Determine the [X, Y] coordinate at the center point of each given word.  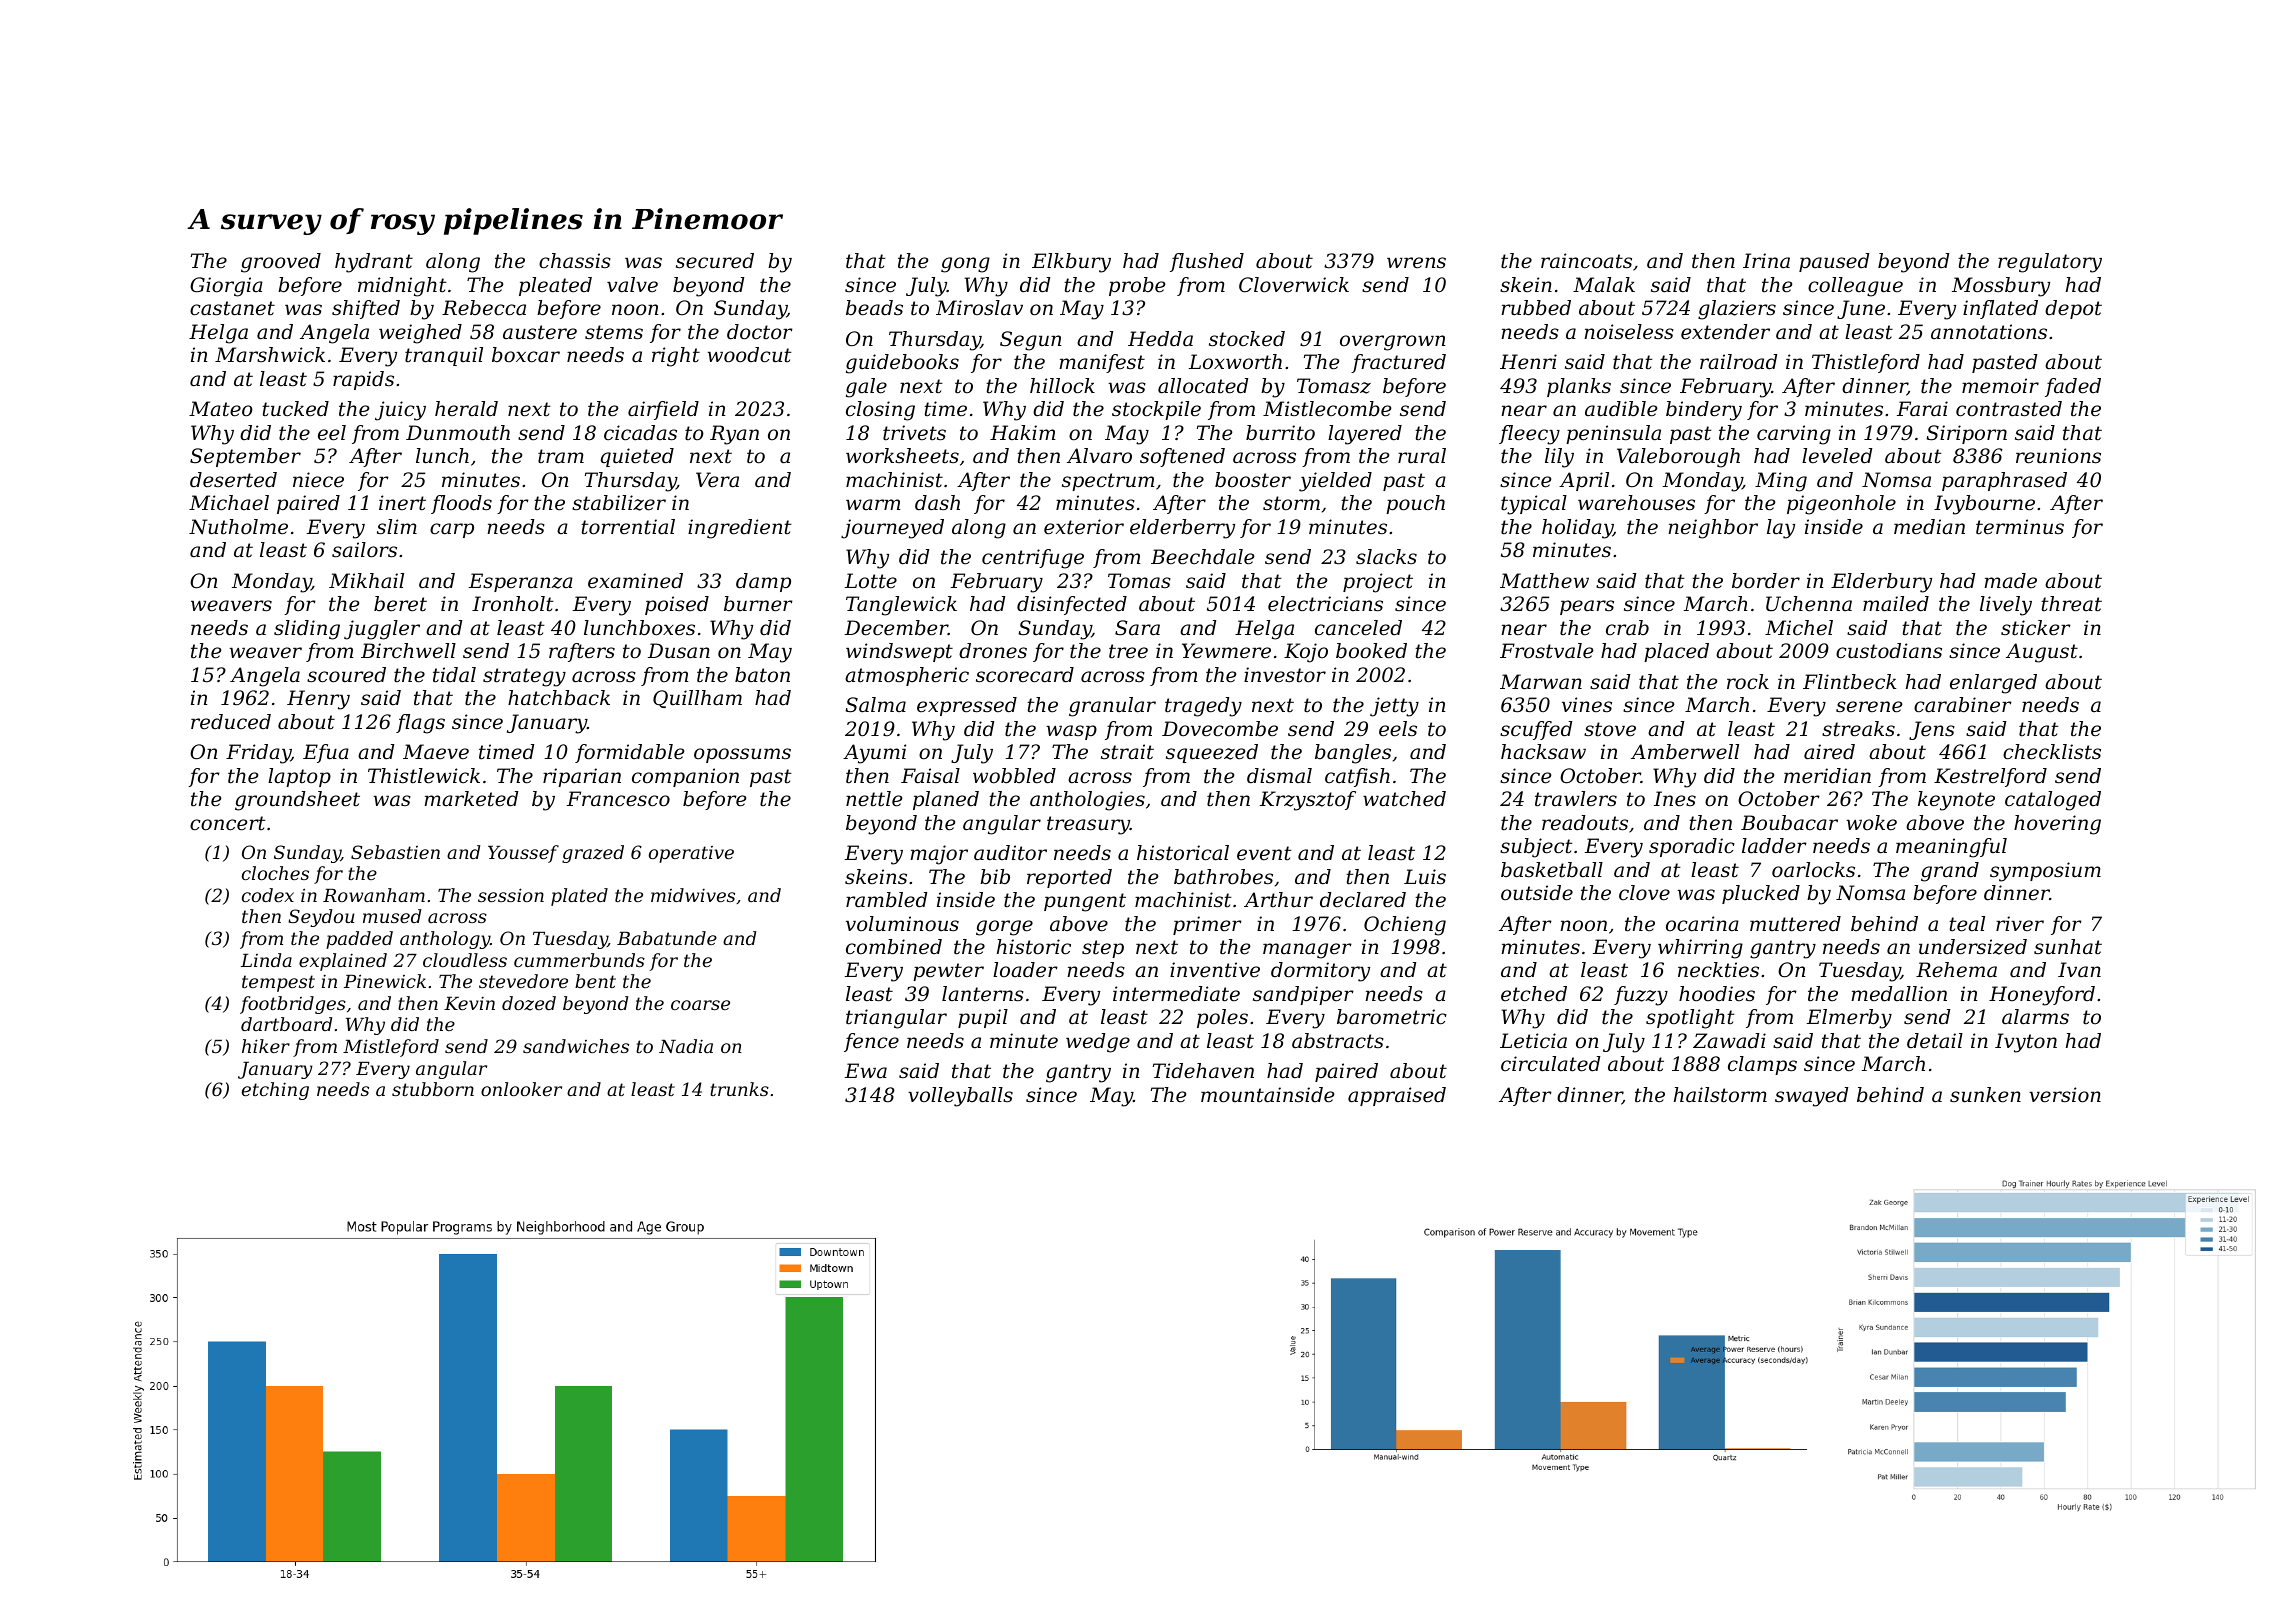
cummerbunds [579, 960]
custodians [1889, 651]
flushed [1207, 262]
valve [632, 285]
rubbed [1536, 308]
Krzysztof [1308, 801]
